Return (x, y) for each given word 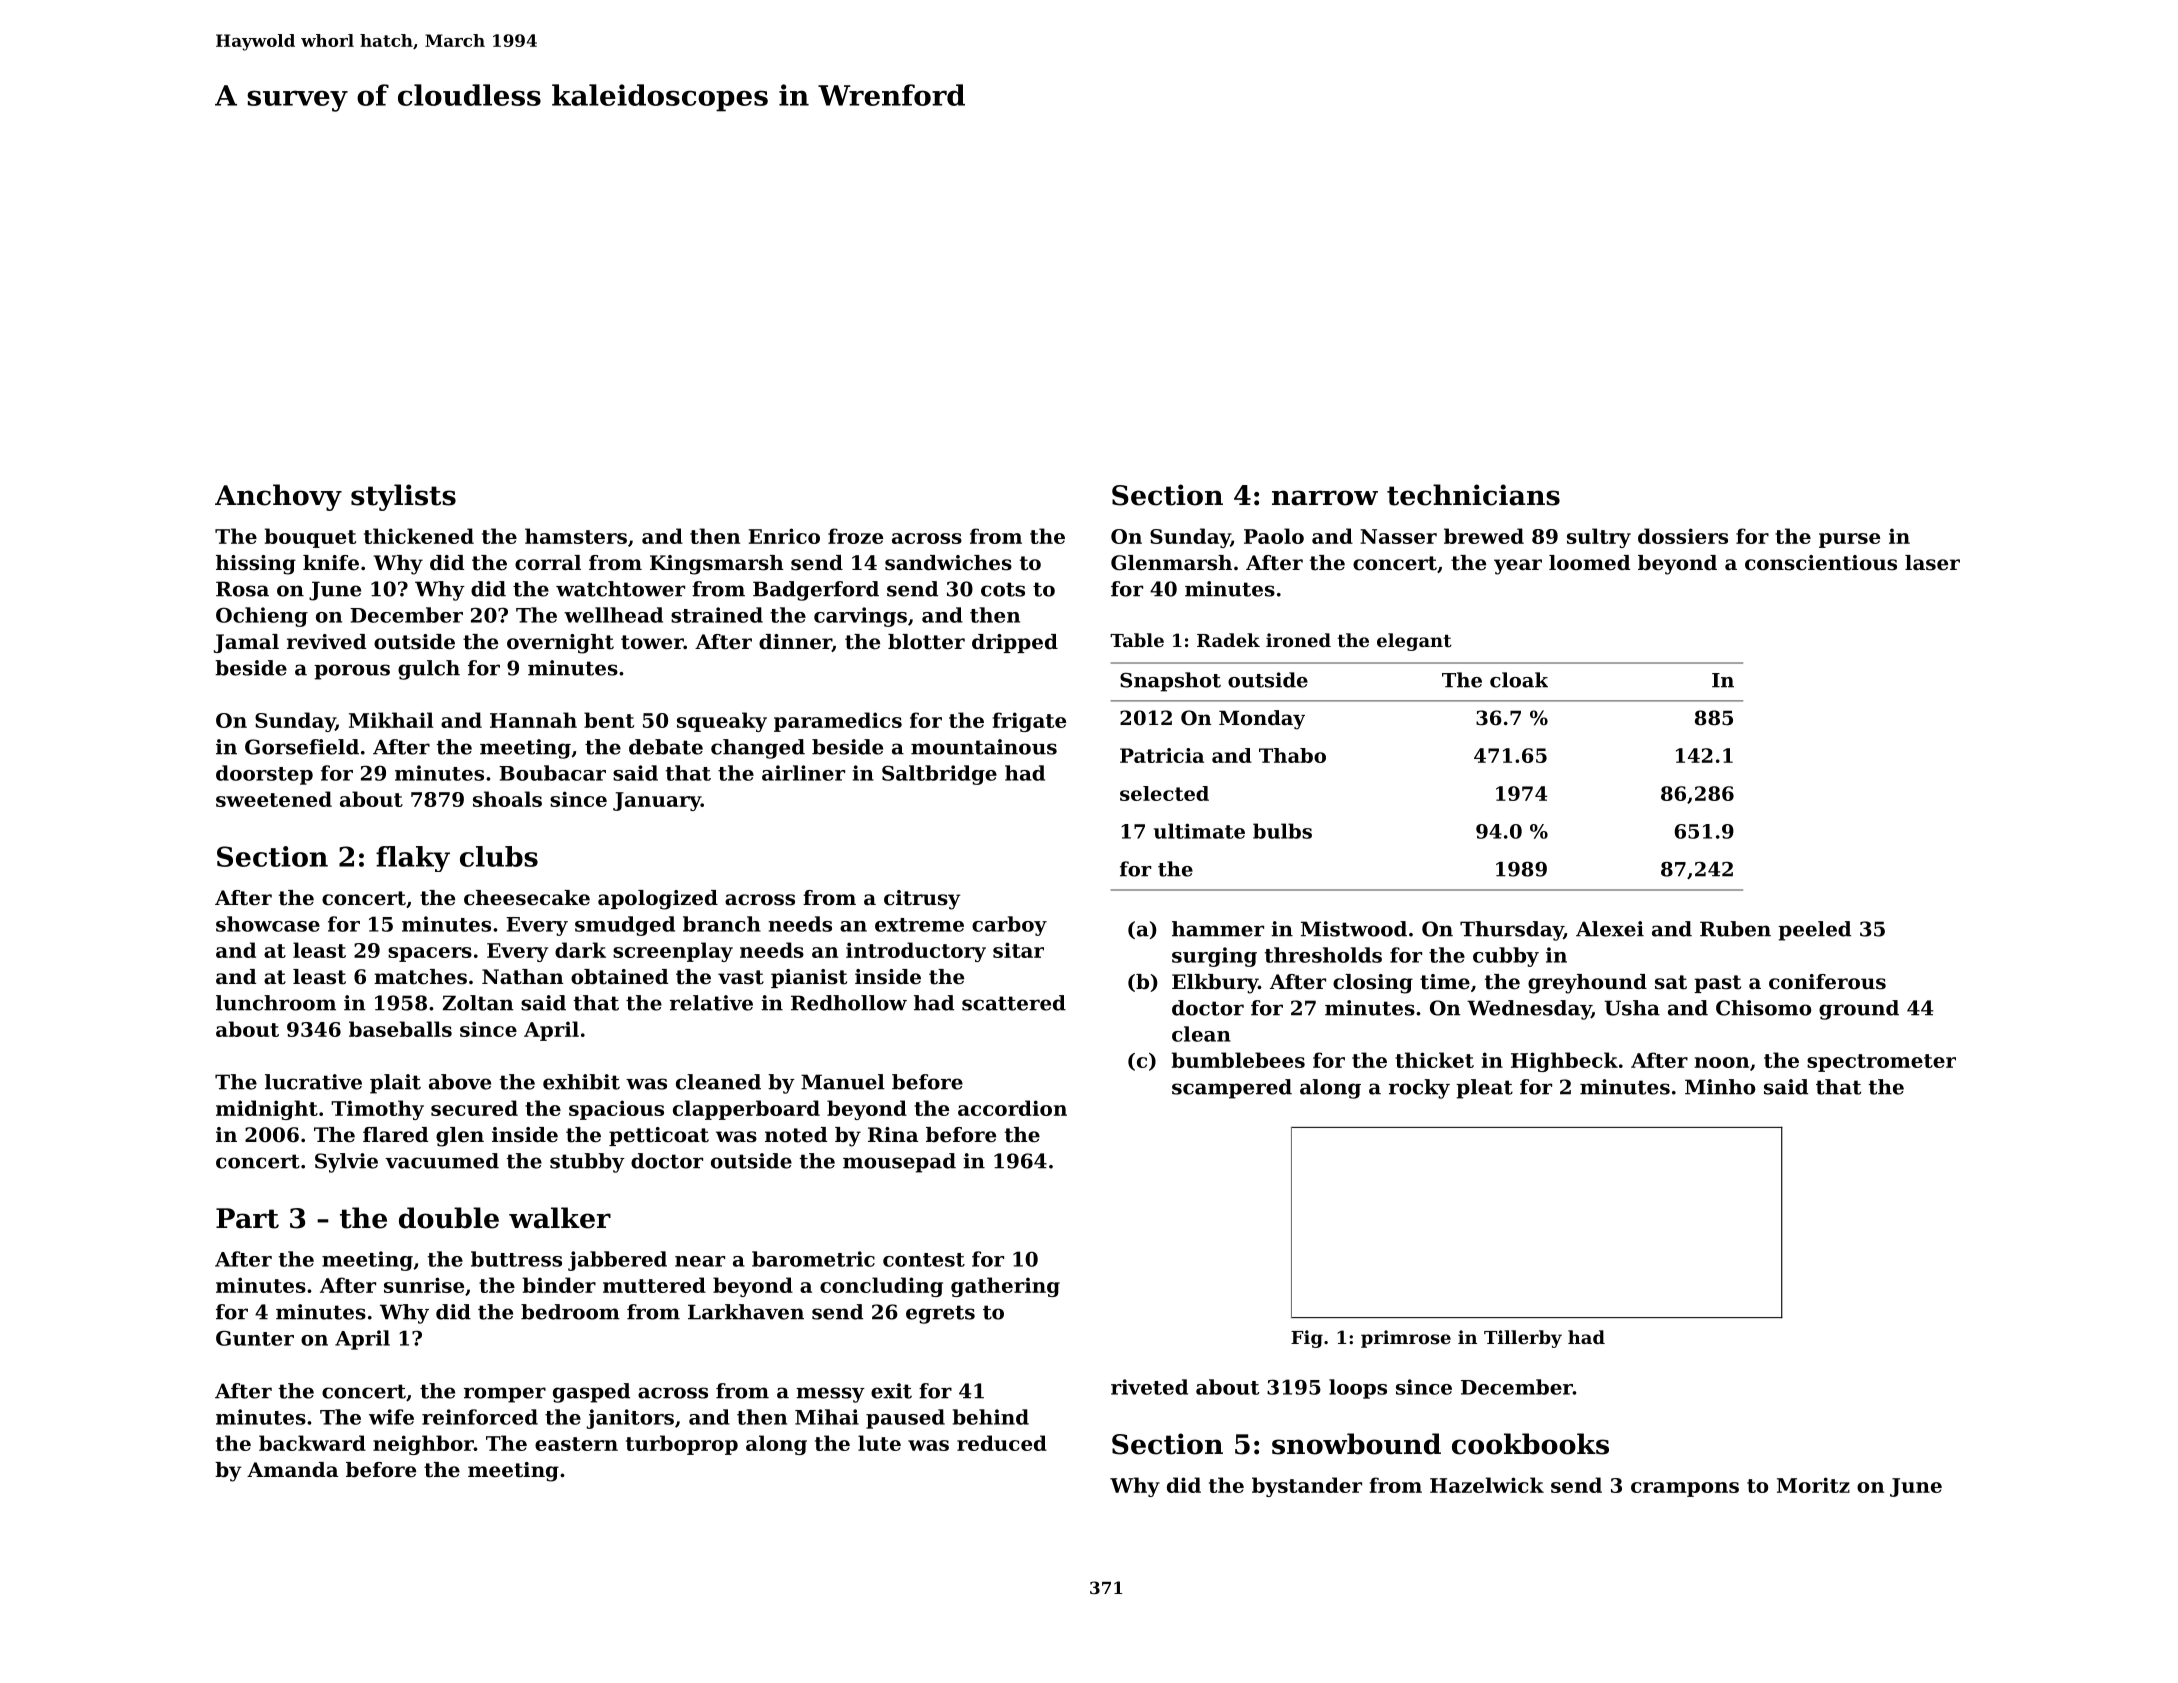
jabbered (617, 1261)
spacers (430, 954)
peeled (1814, 931)
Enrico (784, 536)
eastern (576, 1444)
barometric (813, 1259)
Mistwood (1354, 929)
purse (1849, 540)
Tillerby (1523, 1339)
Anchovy (278, 497)
